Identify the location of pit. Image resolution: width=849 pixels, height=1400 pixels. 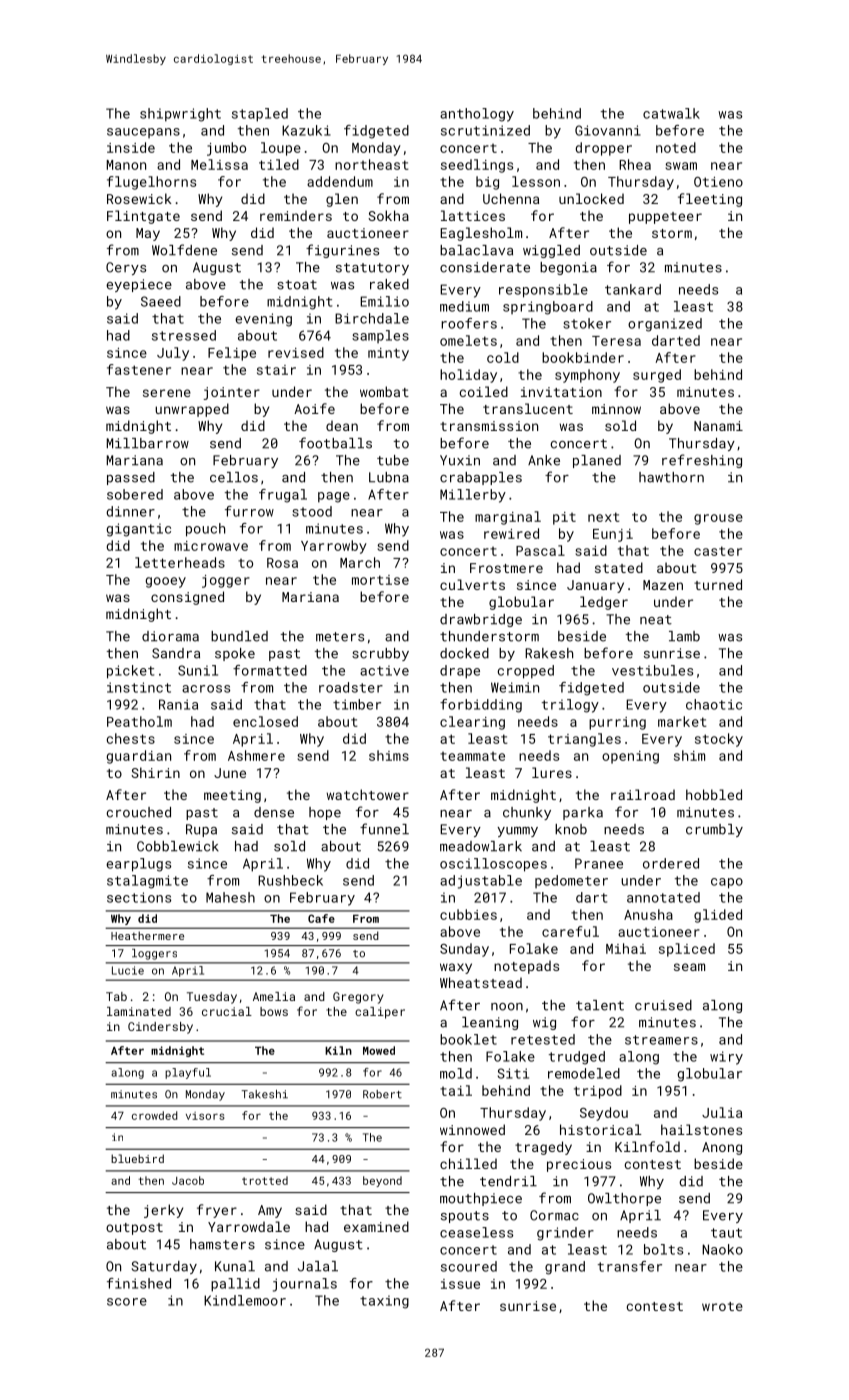
(564, 518).
